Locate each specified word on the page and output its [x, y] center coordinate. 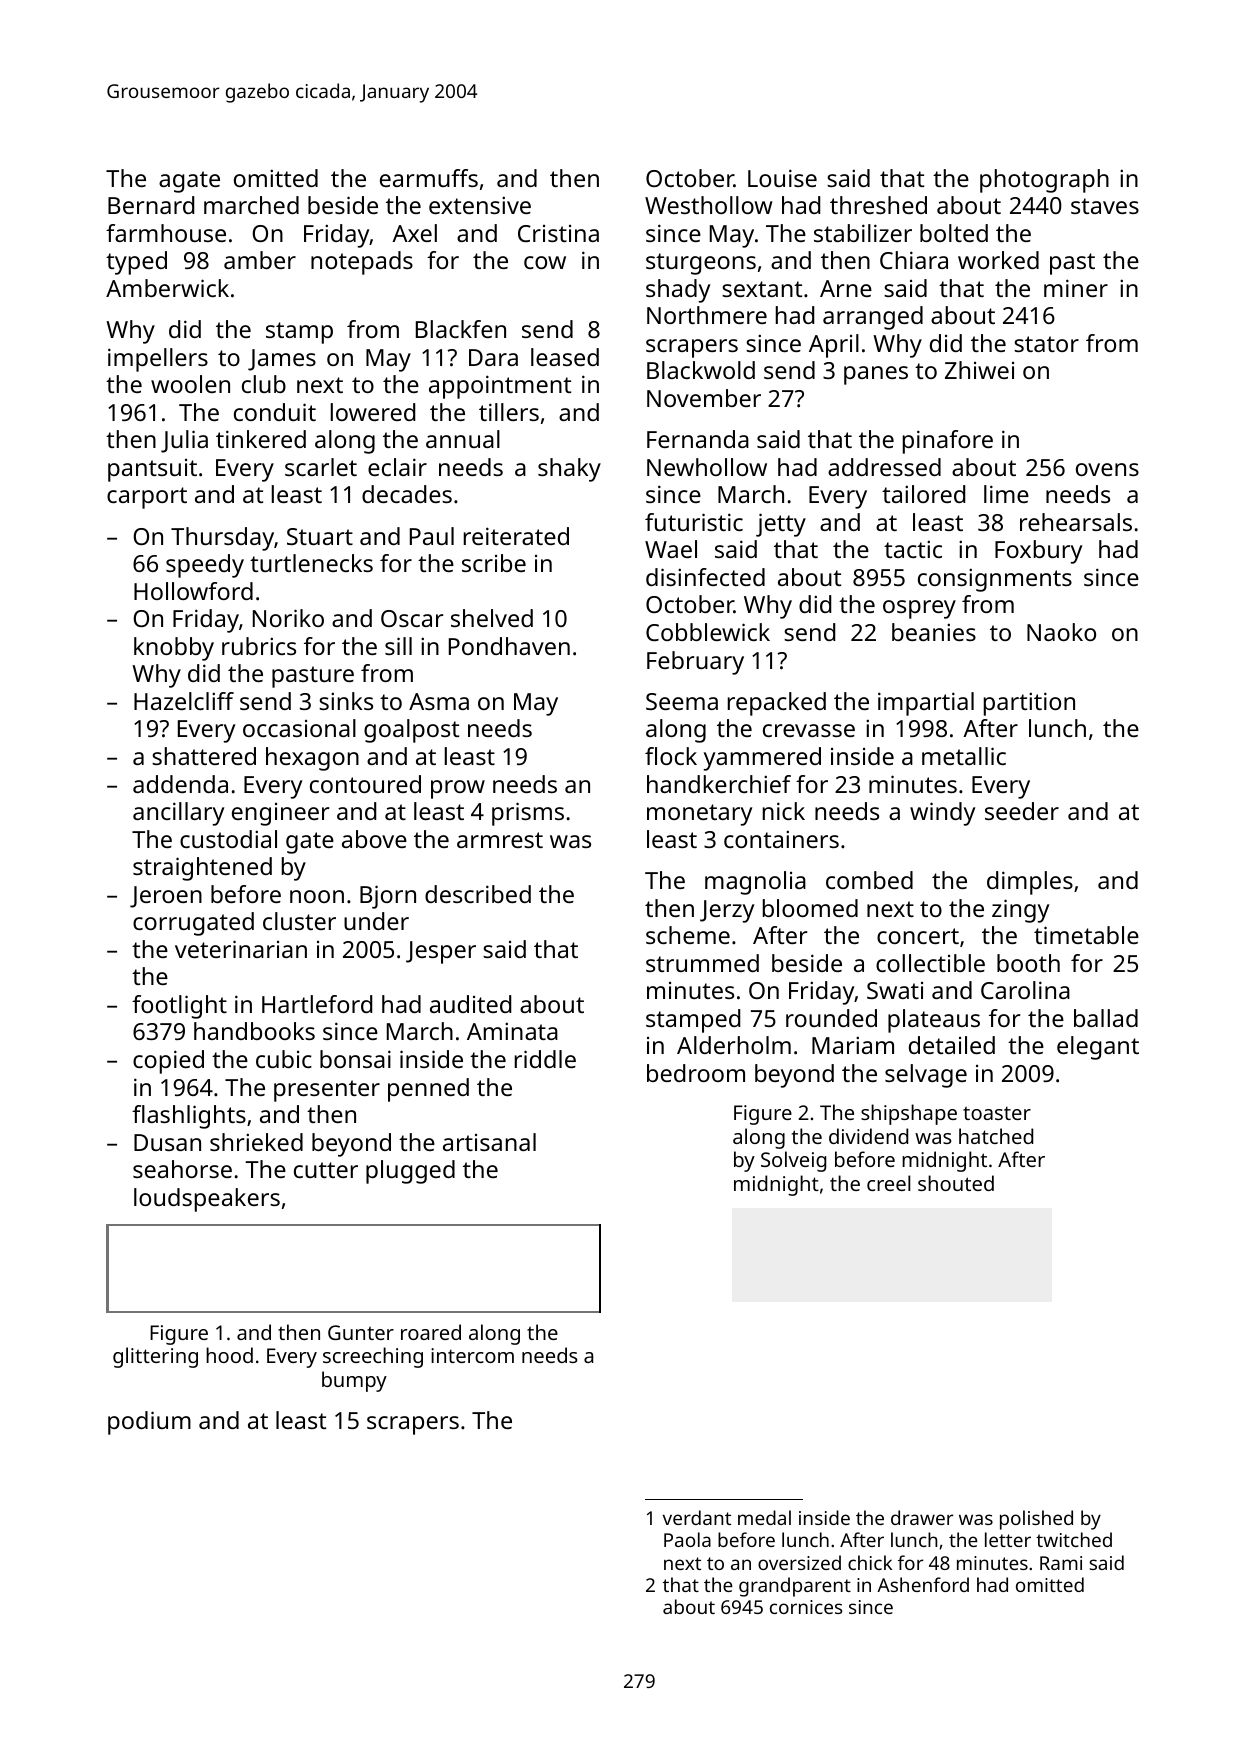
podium [149, 1423]
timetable [1086, 935]
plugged [410, 1172]
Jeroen [166, 897]
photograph [1044, 181]
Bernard [151, 205]
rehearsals [1076, 522]
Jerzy [727, 911]
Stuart [320, 536]
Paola [687, 1539]
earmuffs [429, 178]
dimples [1030, 883]
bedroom [696, 1073]
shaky [569, 470]
